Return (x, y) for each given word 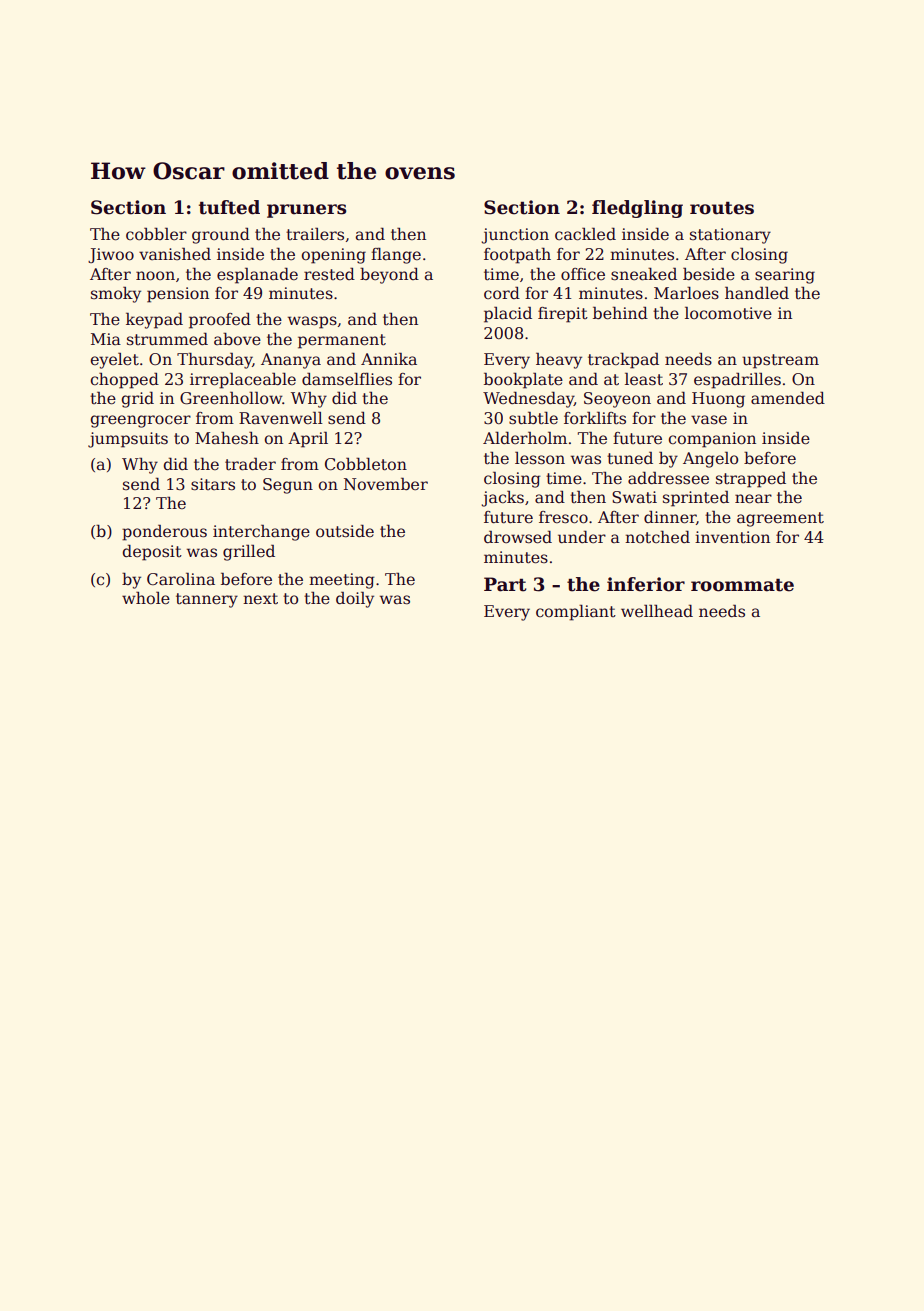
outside (345, 530)
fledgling (637, 209)
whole (146, 598)
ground (221, 235)
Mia (106, 339)
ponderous (164, 532)
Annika (389, 358)
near (753, 499)
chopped (125, 380)
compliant (576, 612)
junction (515, 236)
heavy (559, 360)
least (644, 379)
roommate (742, 585)
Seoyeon (617, 400)
